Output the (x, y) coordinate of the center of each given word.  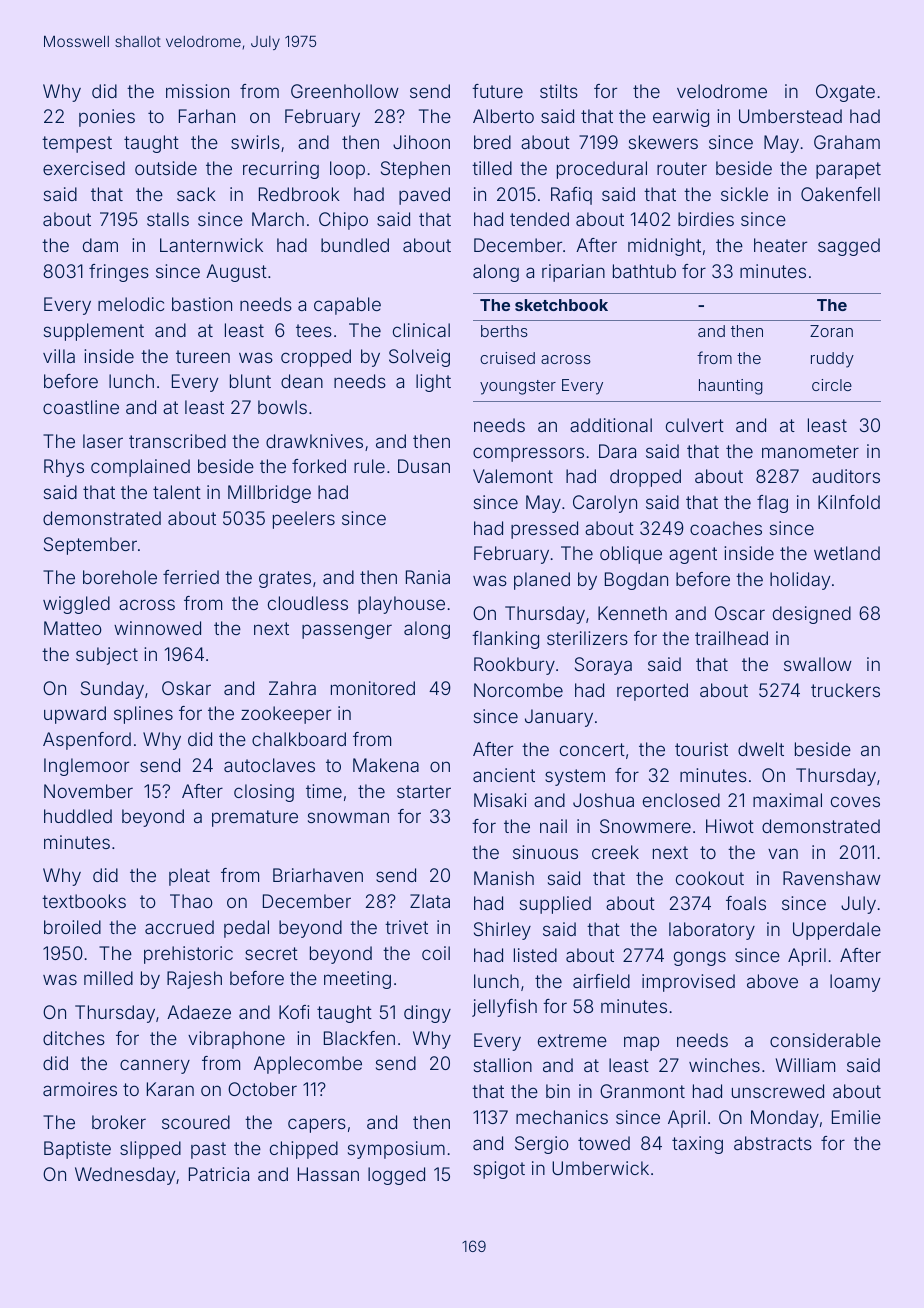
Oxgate (845, 93)
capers (317, 1125)
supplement (94, 332)
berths (504, 331)
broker (119, 1122)
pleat (189, 877)
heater (780, 245)
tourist (701, 749)
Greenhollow (345, 91)
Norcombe (518, 690)
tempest (77, 144)
